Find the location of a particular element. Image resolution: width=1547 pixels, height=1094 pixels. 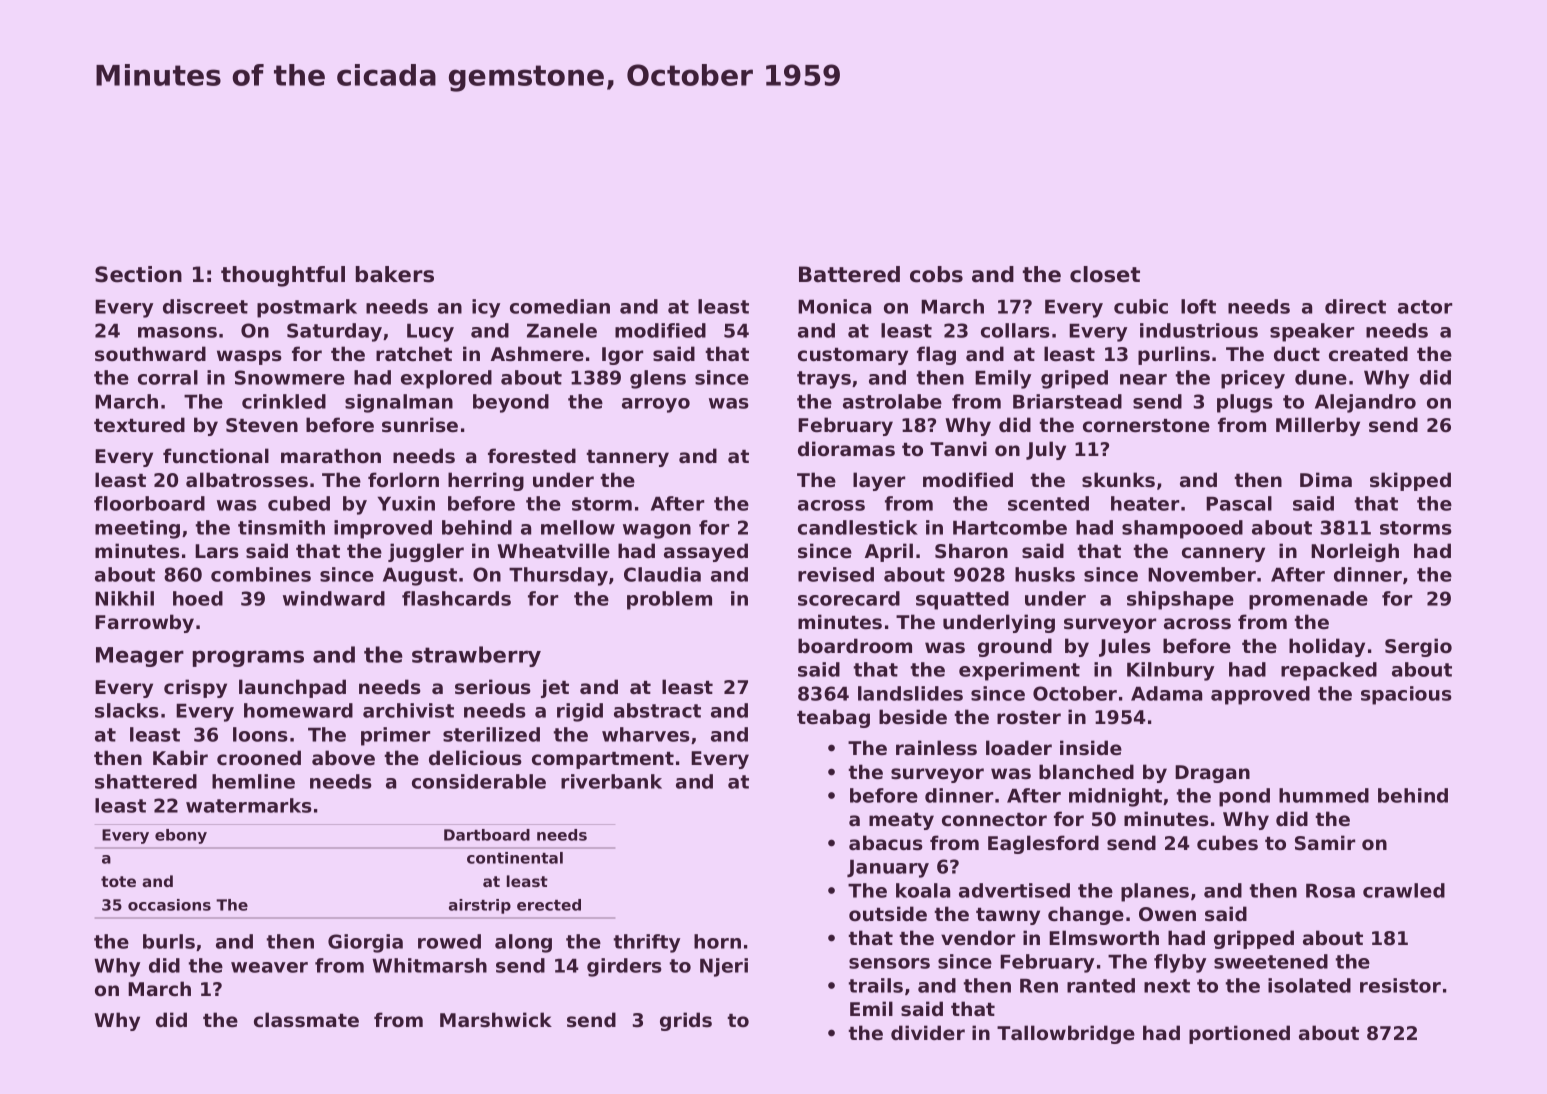

ebony is located at coordinates (181, 836).
